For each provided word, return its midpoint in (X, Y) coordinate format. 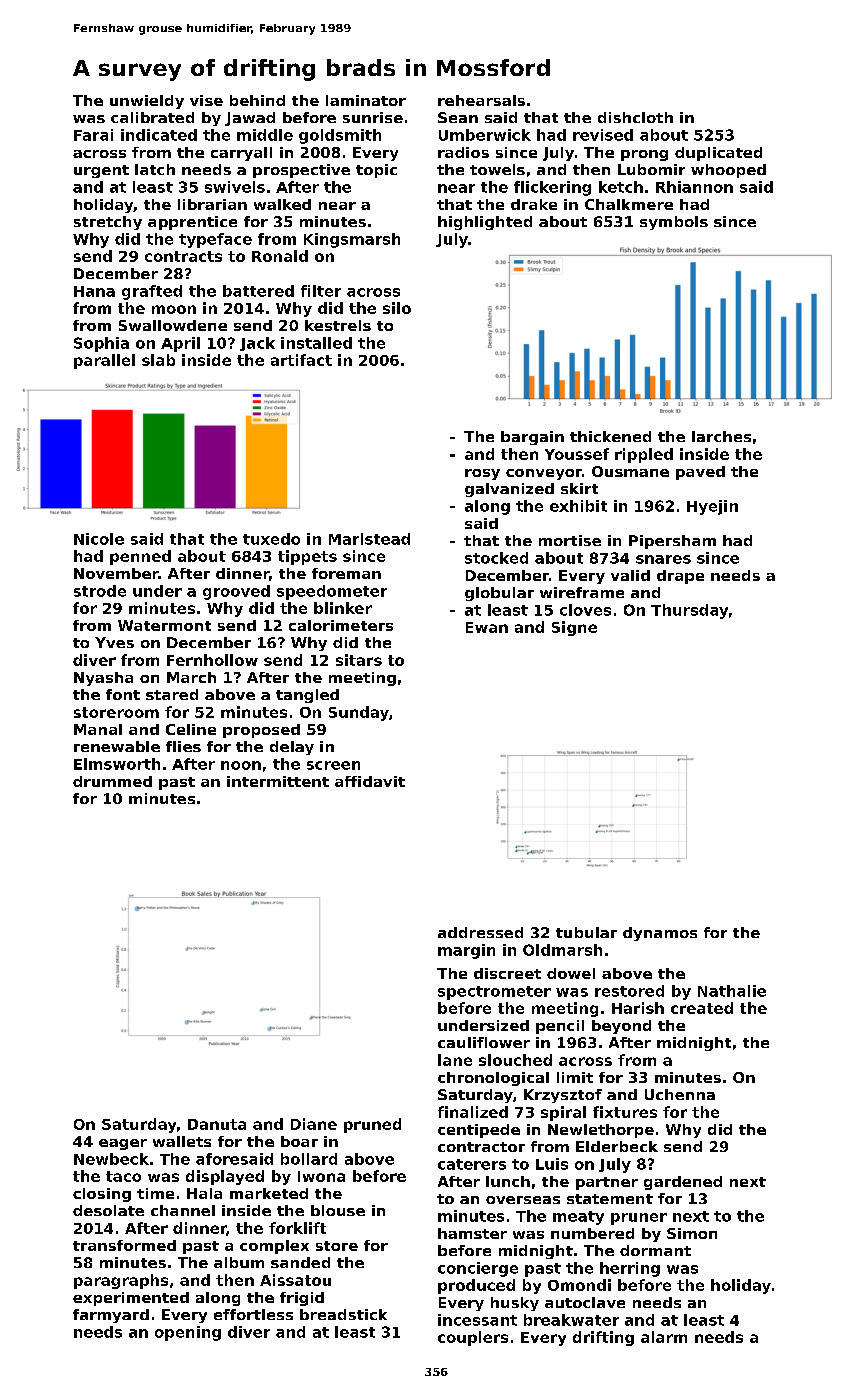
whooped (728, 171)
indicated (159, 135)
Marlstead (369, 539)
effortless (253, 1314)
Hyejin (712, 507)
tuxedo (271, 539)
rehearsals (481, 100)
